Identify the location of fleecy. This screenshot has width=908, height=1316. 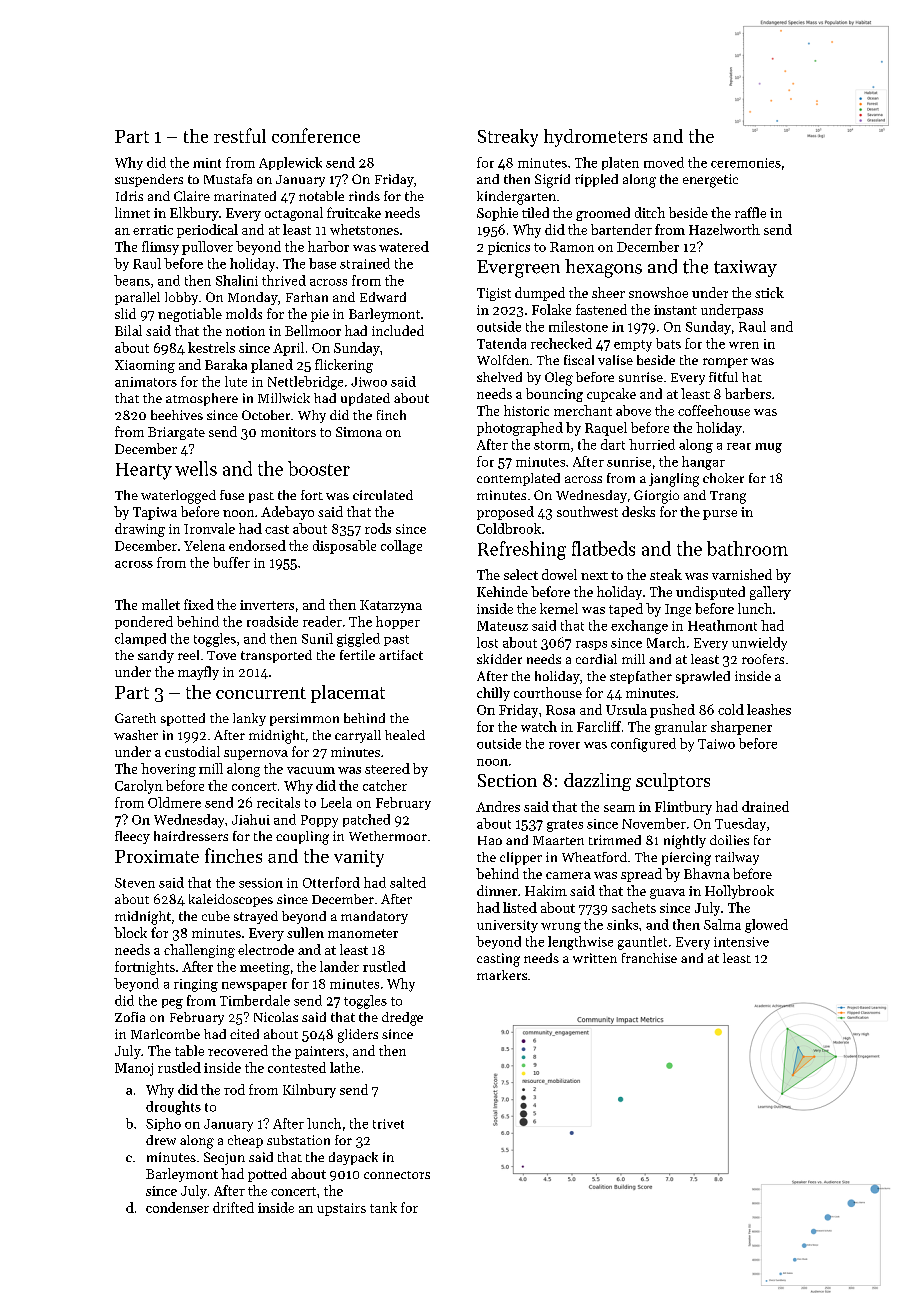
(132, 837).
